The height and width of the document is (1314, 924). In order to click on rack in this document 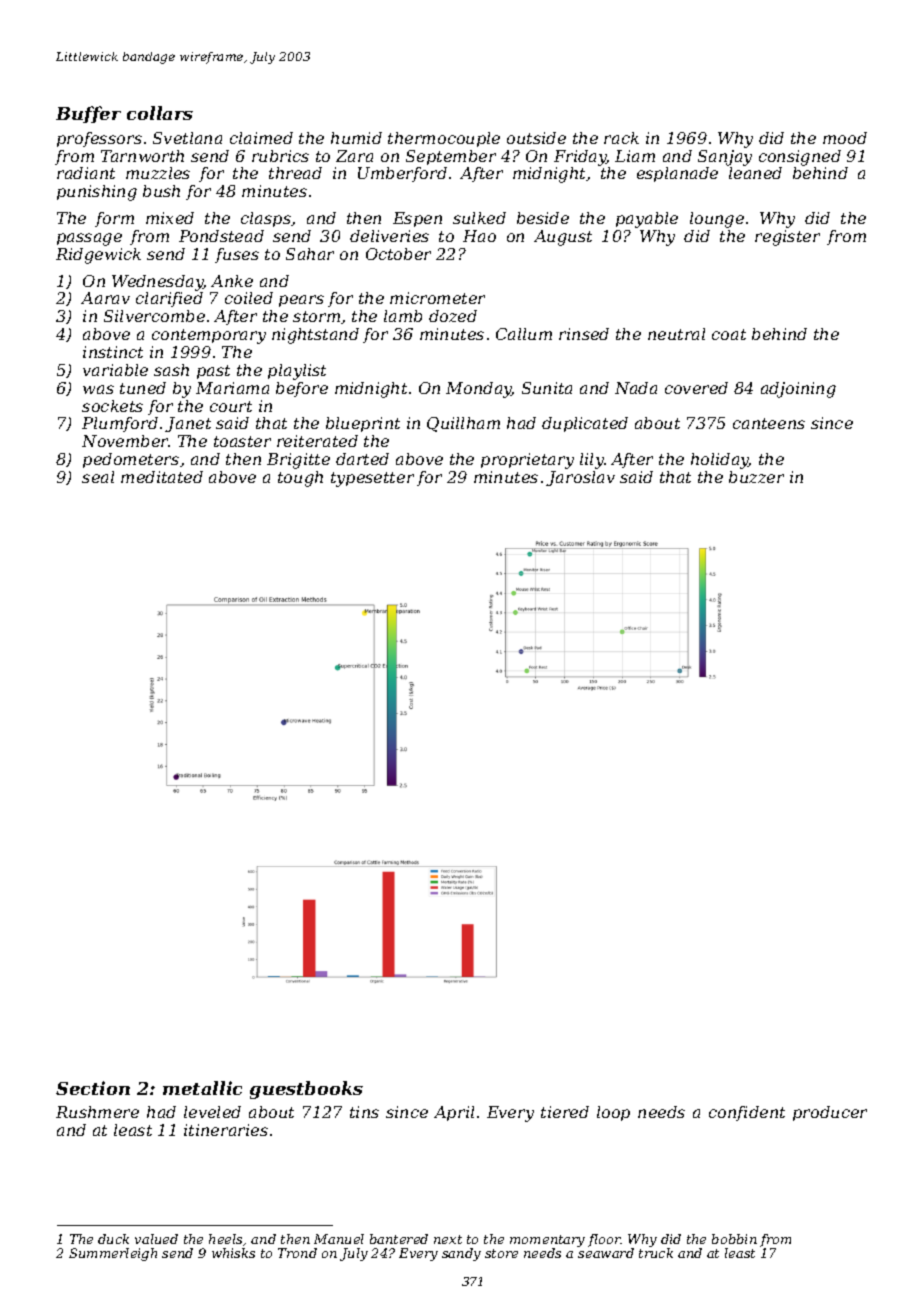, I will do `click(621, 138)`.
